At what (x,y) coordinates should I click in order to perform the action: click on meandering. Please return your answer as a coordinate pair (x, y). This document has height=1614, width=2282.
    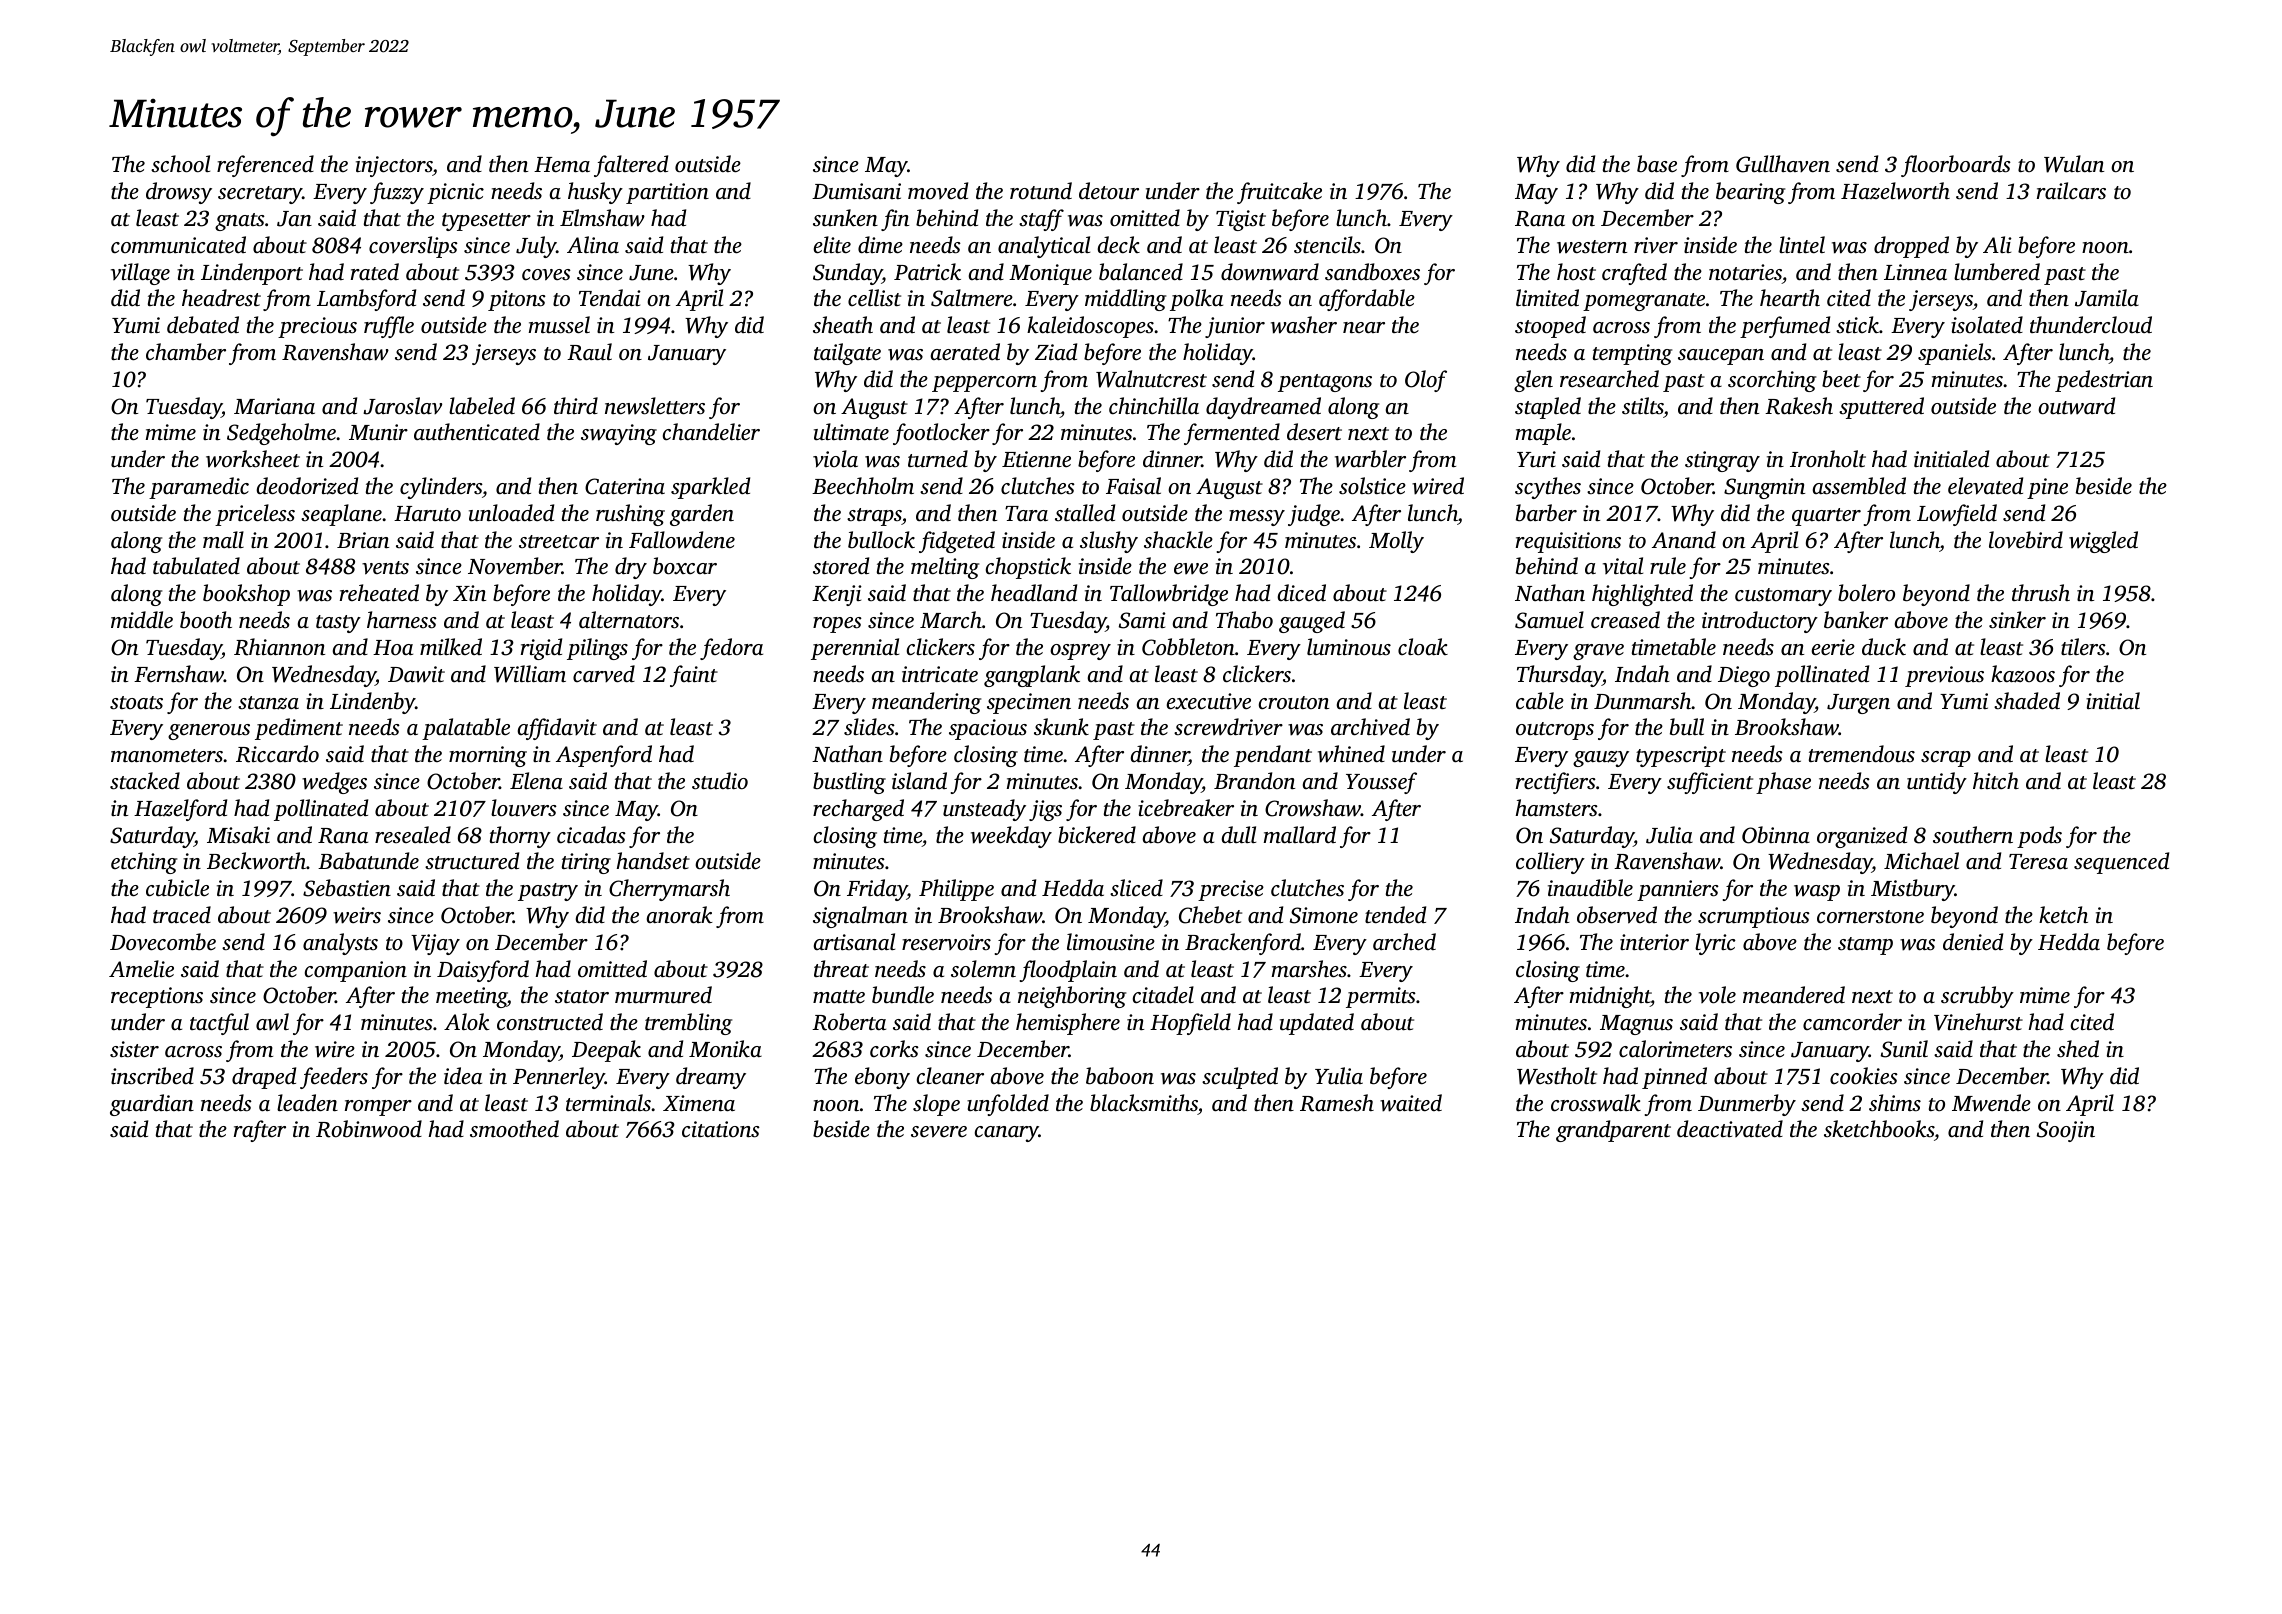
    Looking at the image, I should click on (926, 703).
